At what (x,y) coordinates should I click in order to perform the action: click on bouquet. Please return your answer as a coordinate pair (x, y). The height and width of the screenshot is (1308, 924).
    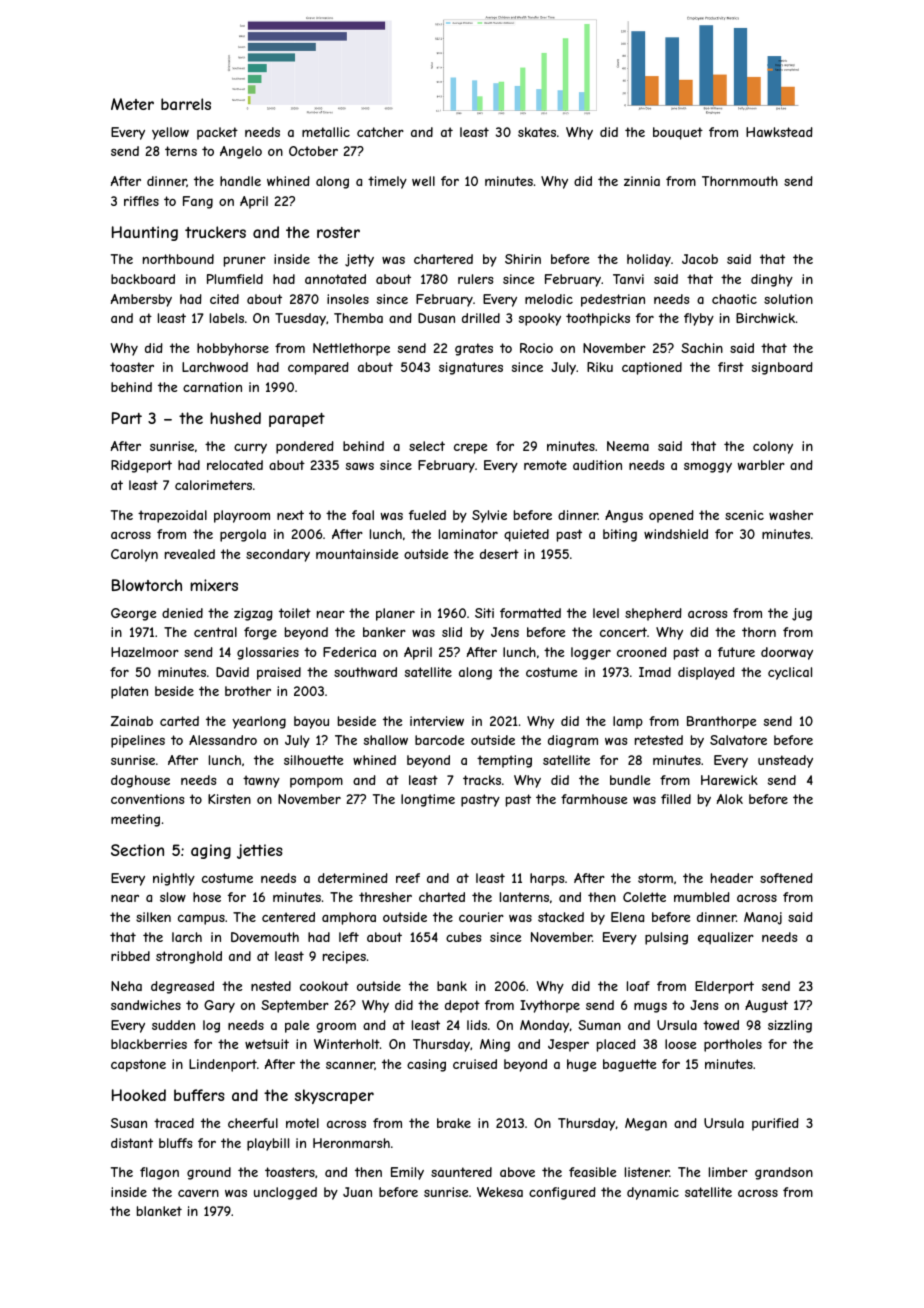
    Looking at the image, I should click on (678, 133).
